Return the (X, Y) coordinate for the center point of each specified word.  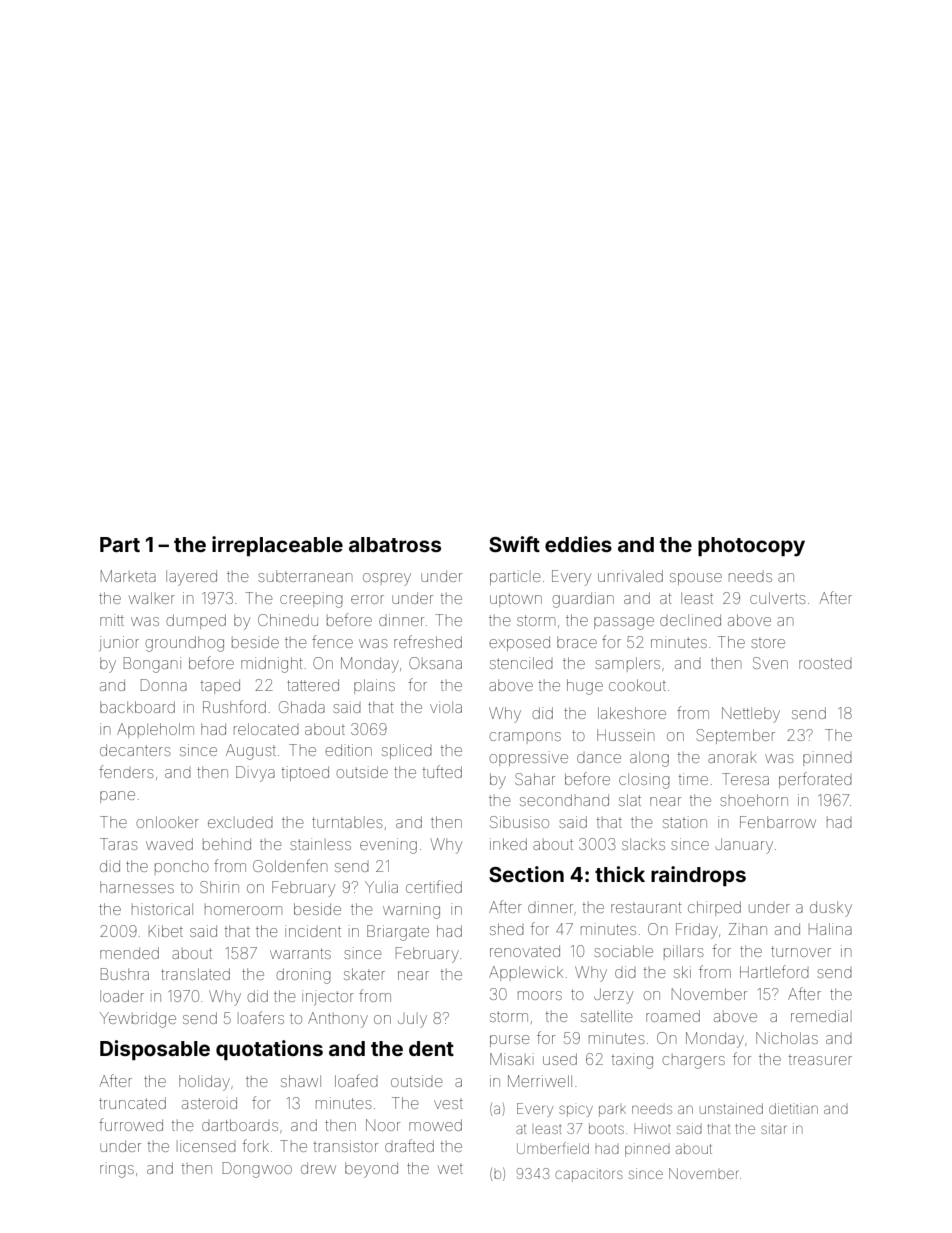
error (367, 599)
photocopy (751, 547)
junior (119, 643)
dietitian (793, 1108)
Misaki (512, 1059)
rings (117, 1170)
